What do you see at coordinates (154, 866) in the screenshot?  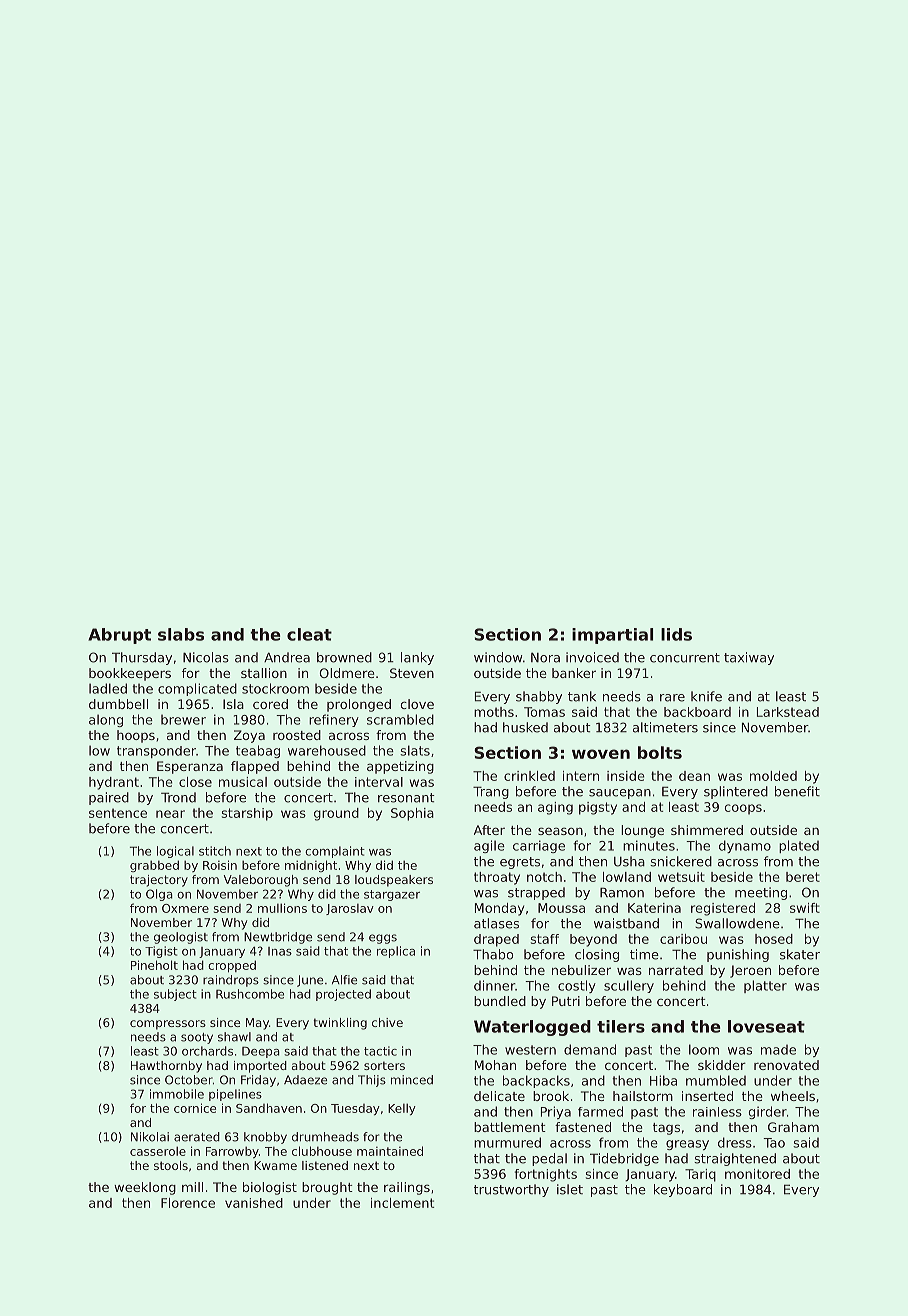 I see `grabbed` at bounding box center [154, 866].
